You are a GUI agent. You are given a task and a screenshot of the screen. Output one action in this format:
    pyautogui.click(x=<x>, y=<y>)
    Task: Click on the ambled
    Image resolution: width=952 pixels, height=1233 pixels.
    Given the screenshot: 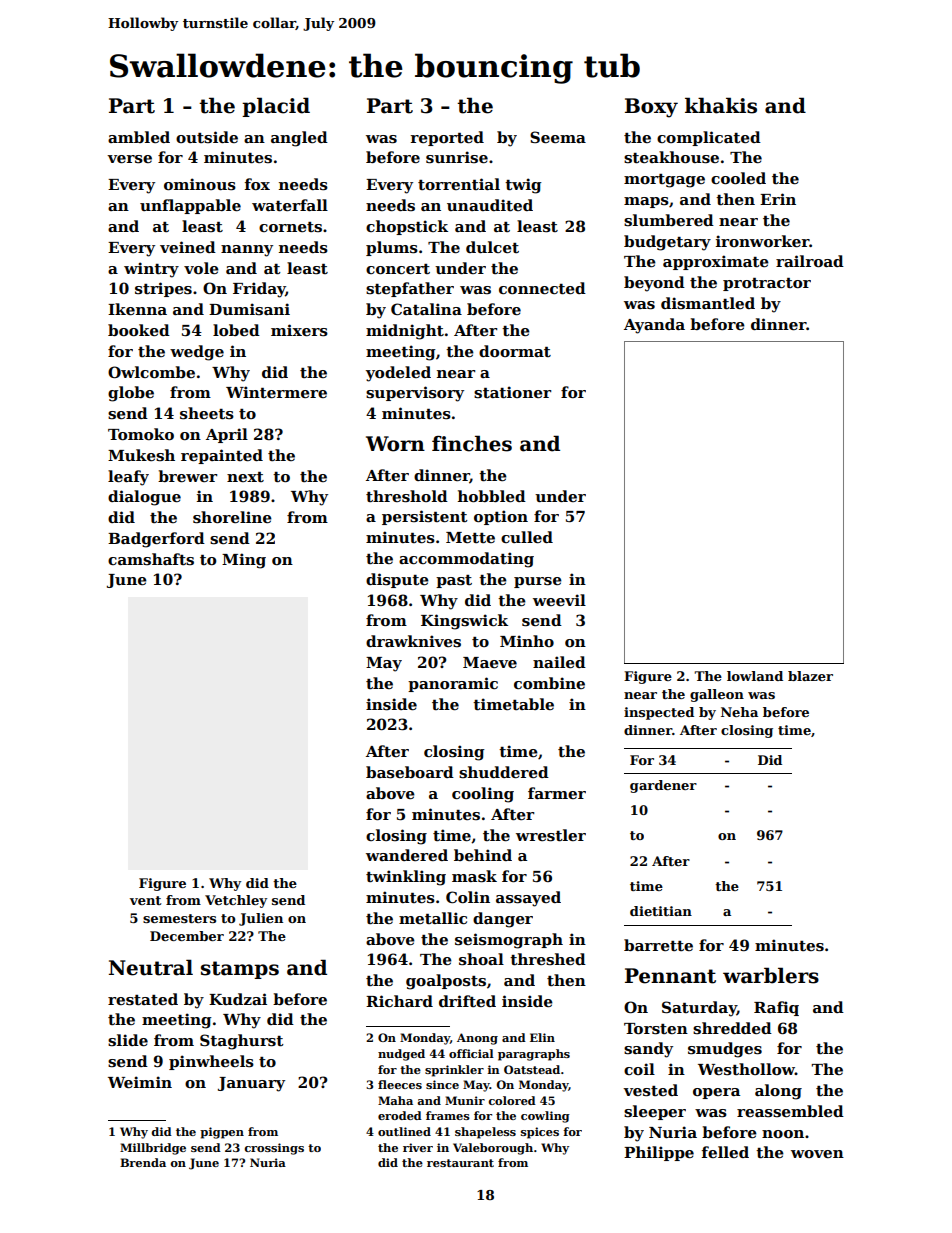 What is the action you would take?
    pyautogui.click(x=139, y=137)
